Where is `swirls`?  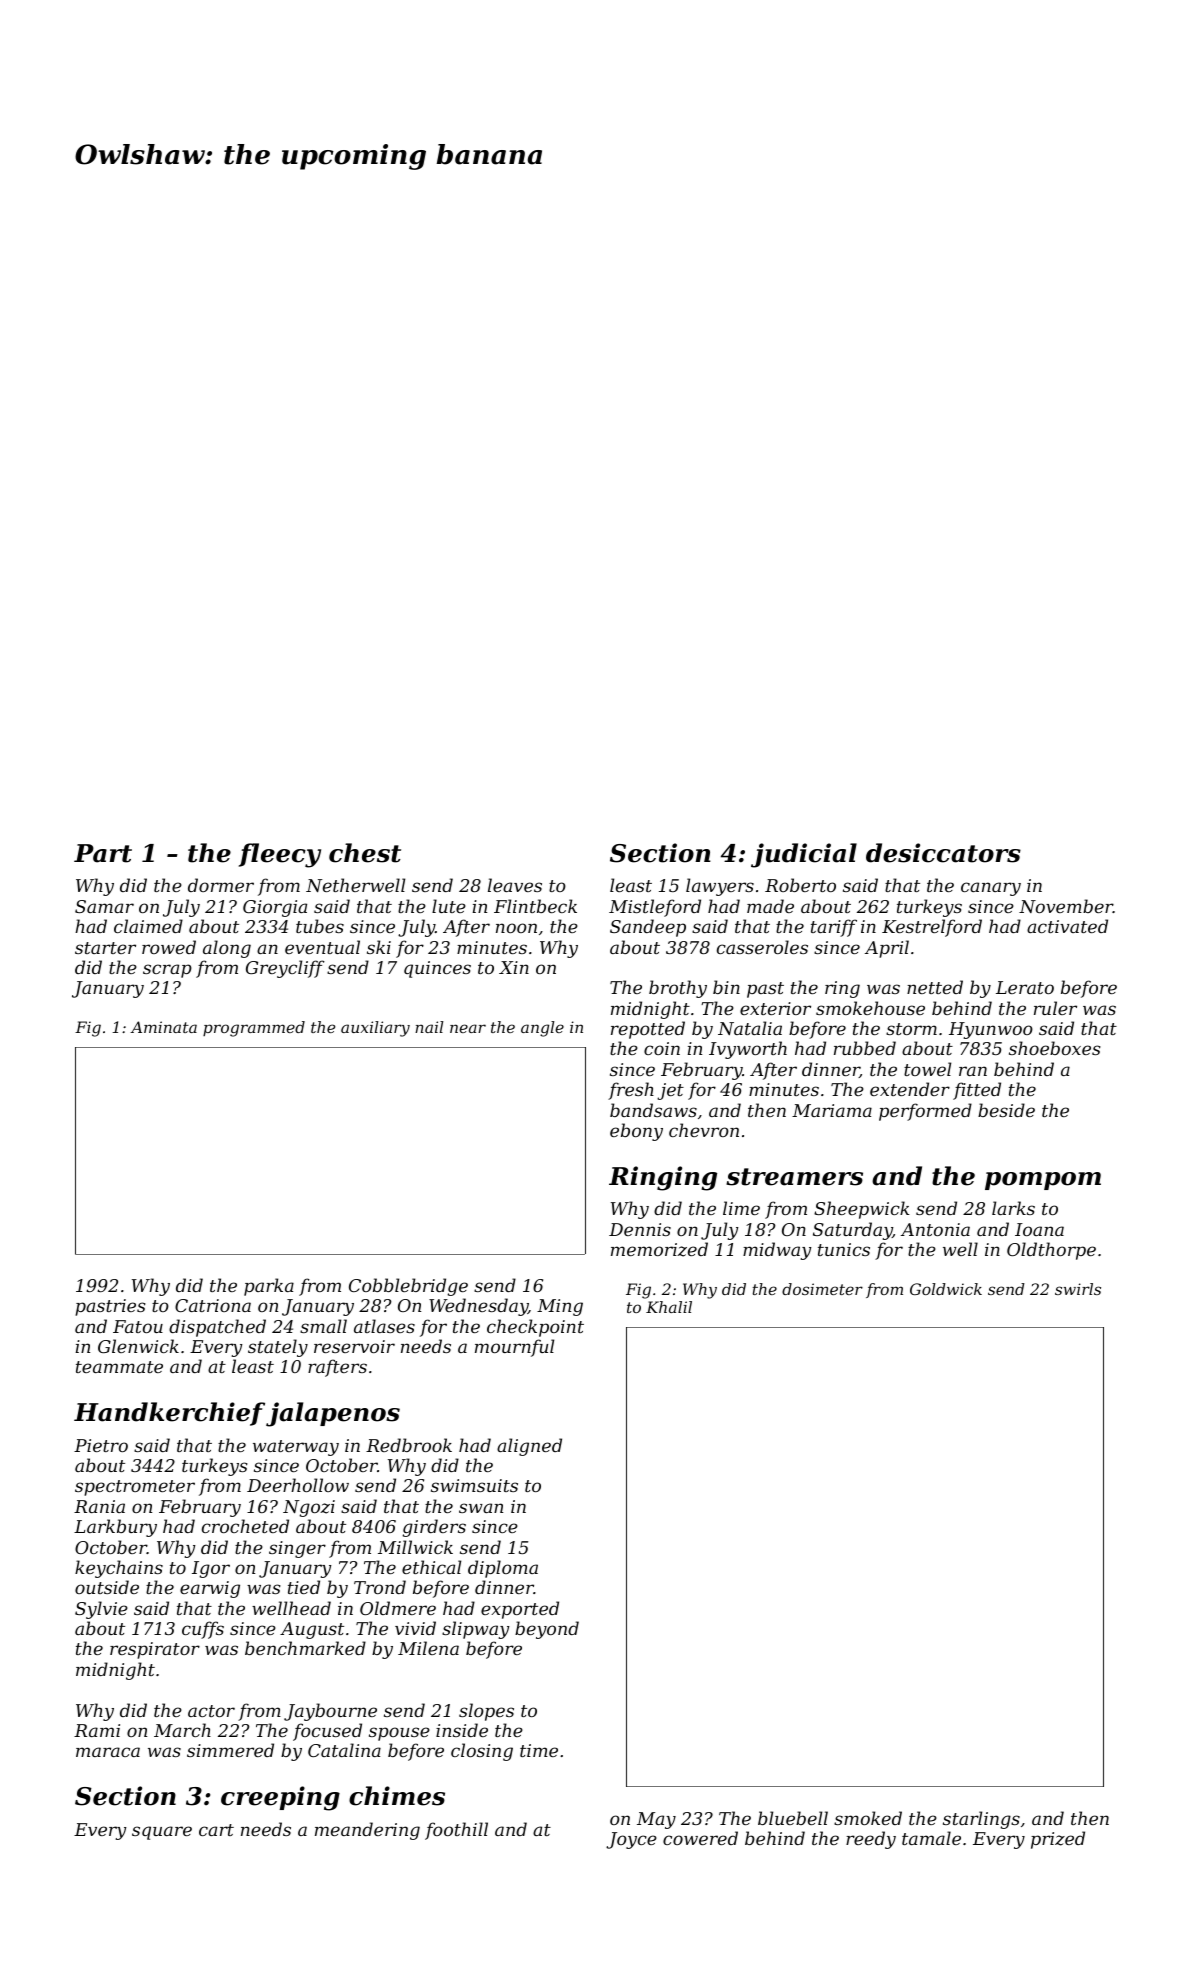
swirls is located at coordinates (1078, 1289).
